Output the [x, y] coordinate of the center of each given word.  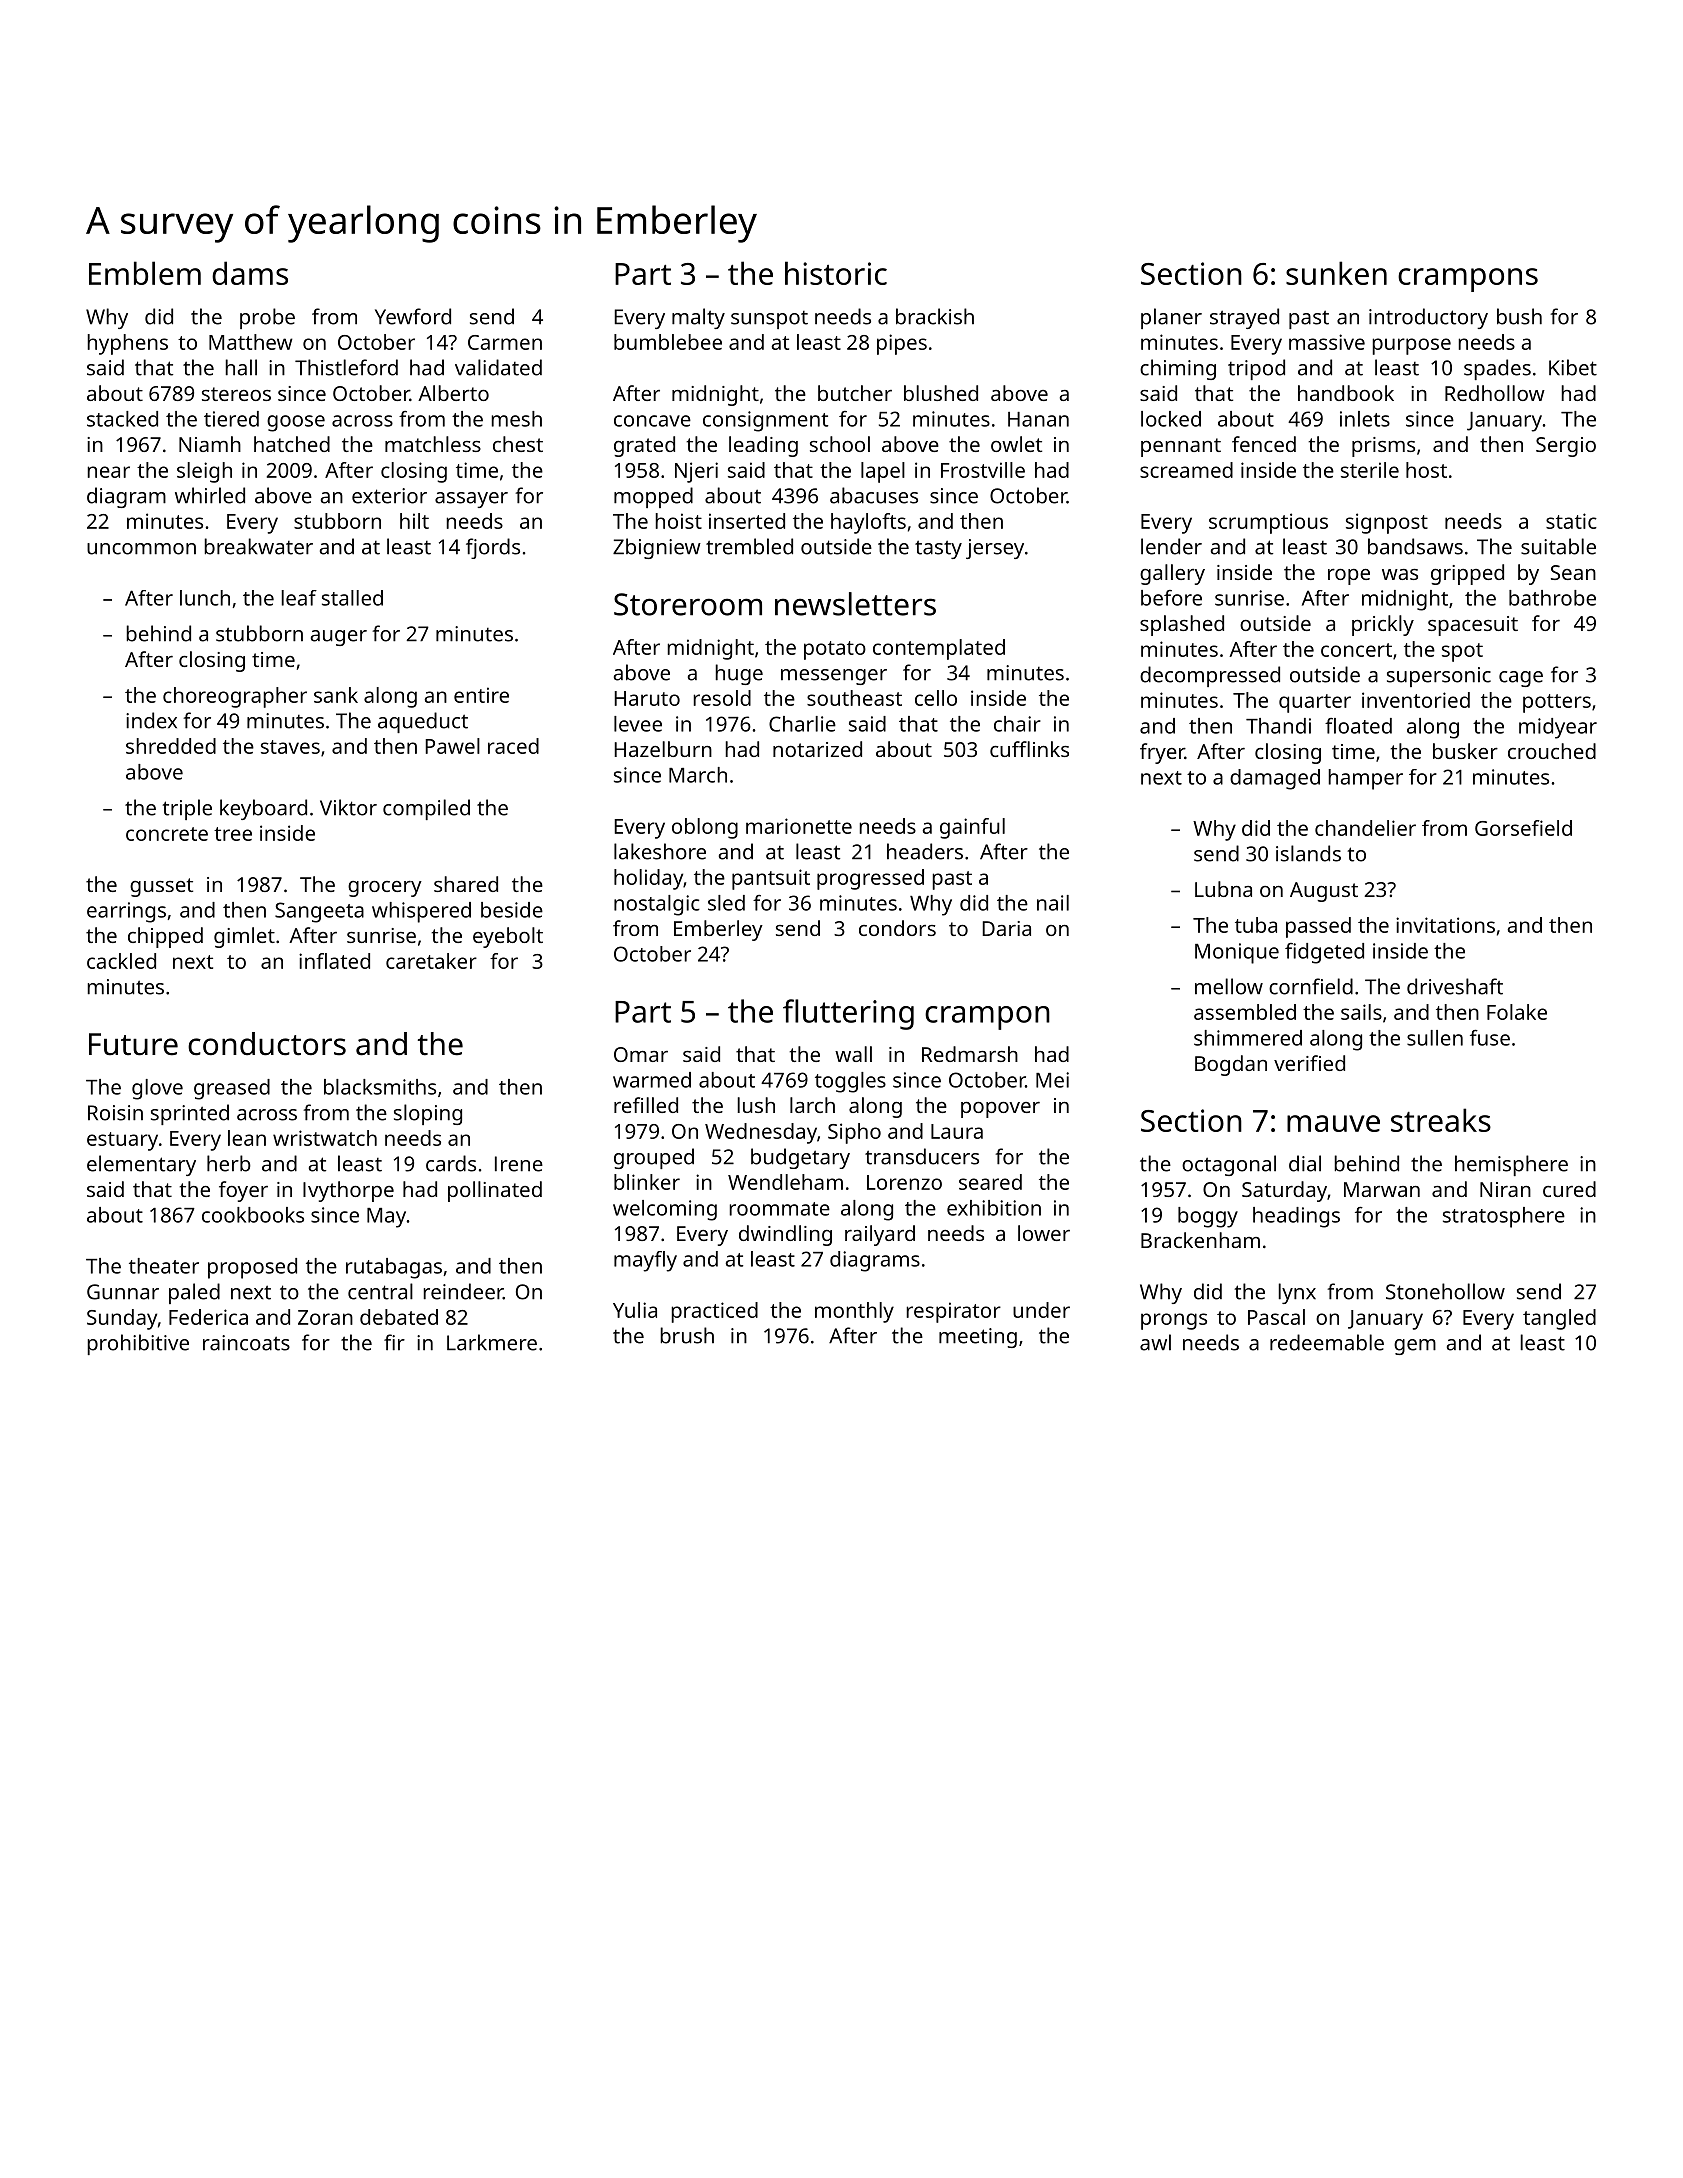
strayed [1244, 318]
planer [1171, 318]
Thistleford [346, 367]
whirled [210, 495]
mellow [1229, 986]
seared [990, 1182]
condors [897, 928]
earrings [126, 912]
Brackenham [1200, 1240]
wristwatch [325, 1138]
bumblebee [668, 342]
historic [836, 273]
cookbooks [253, 1215]
